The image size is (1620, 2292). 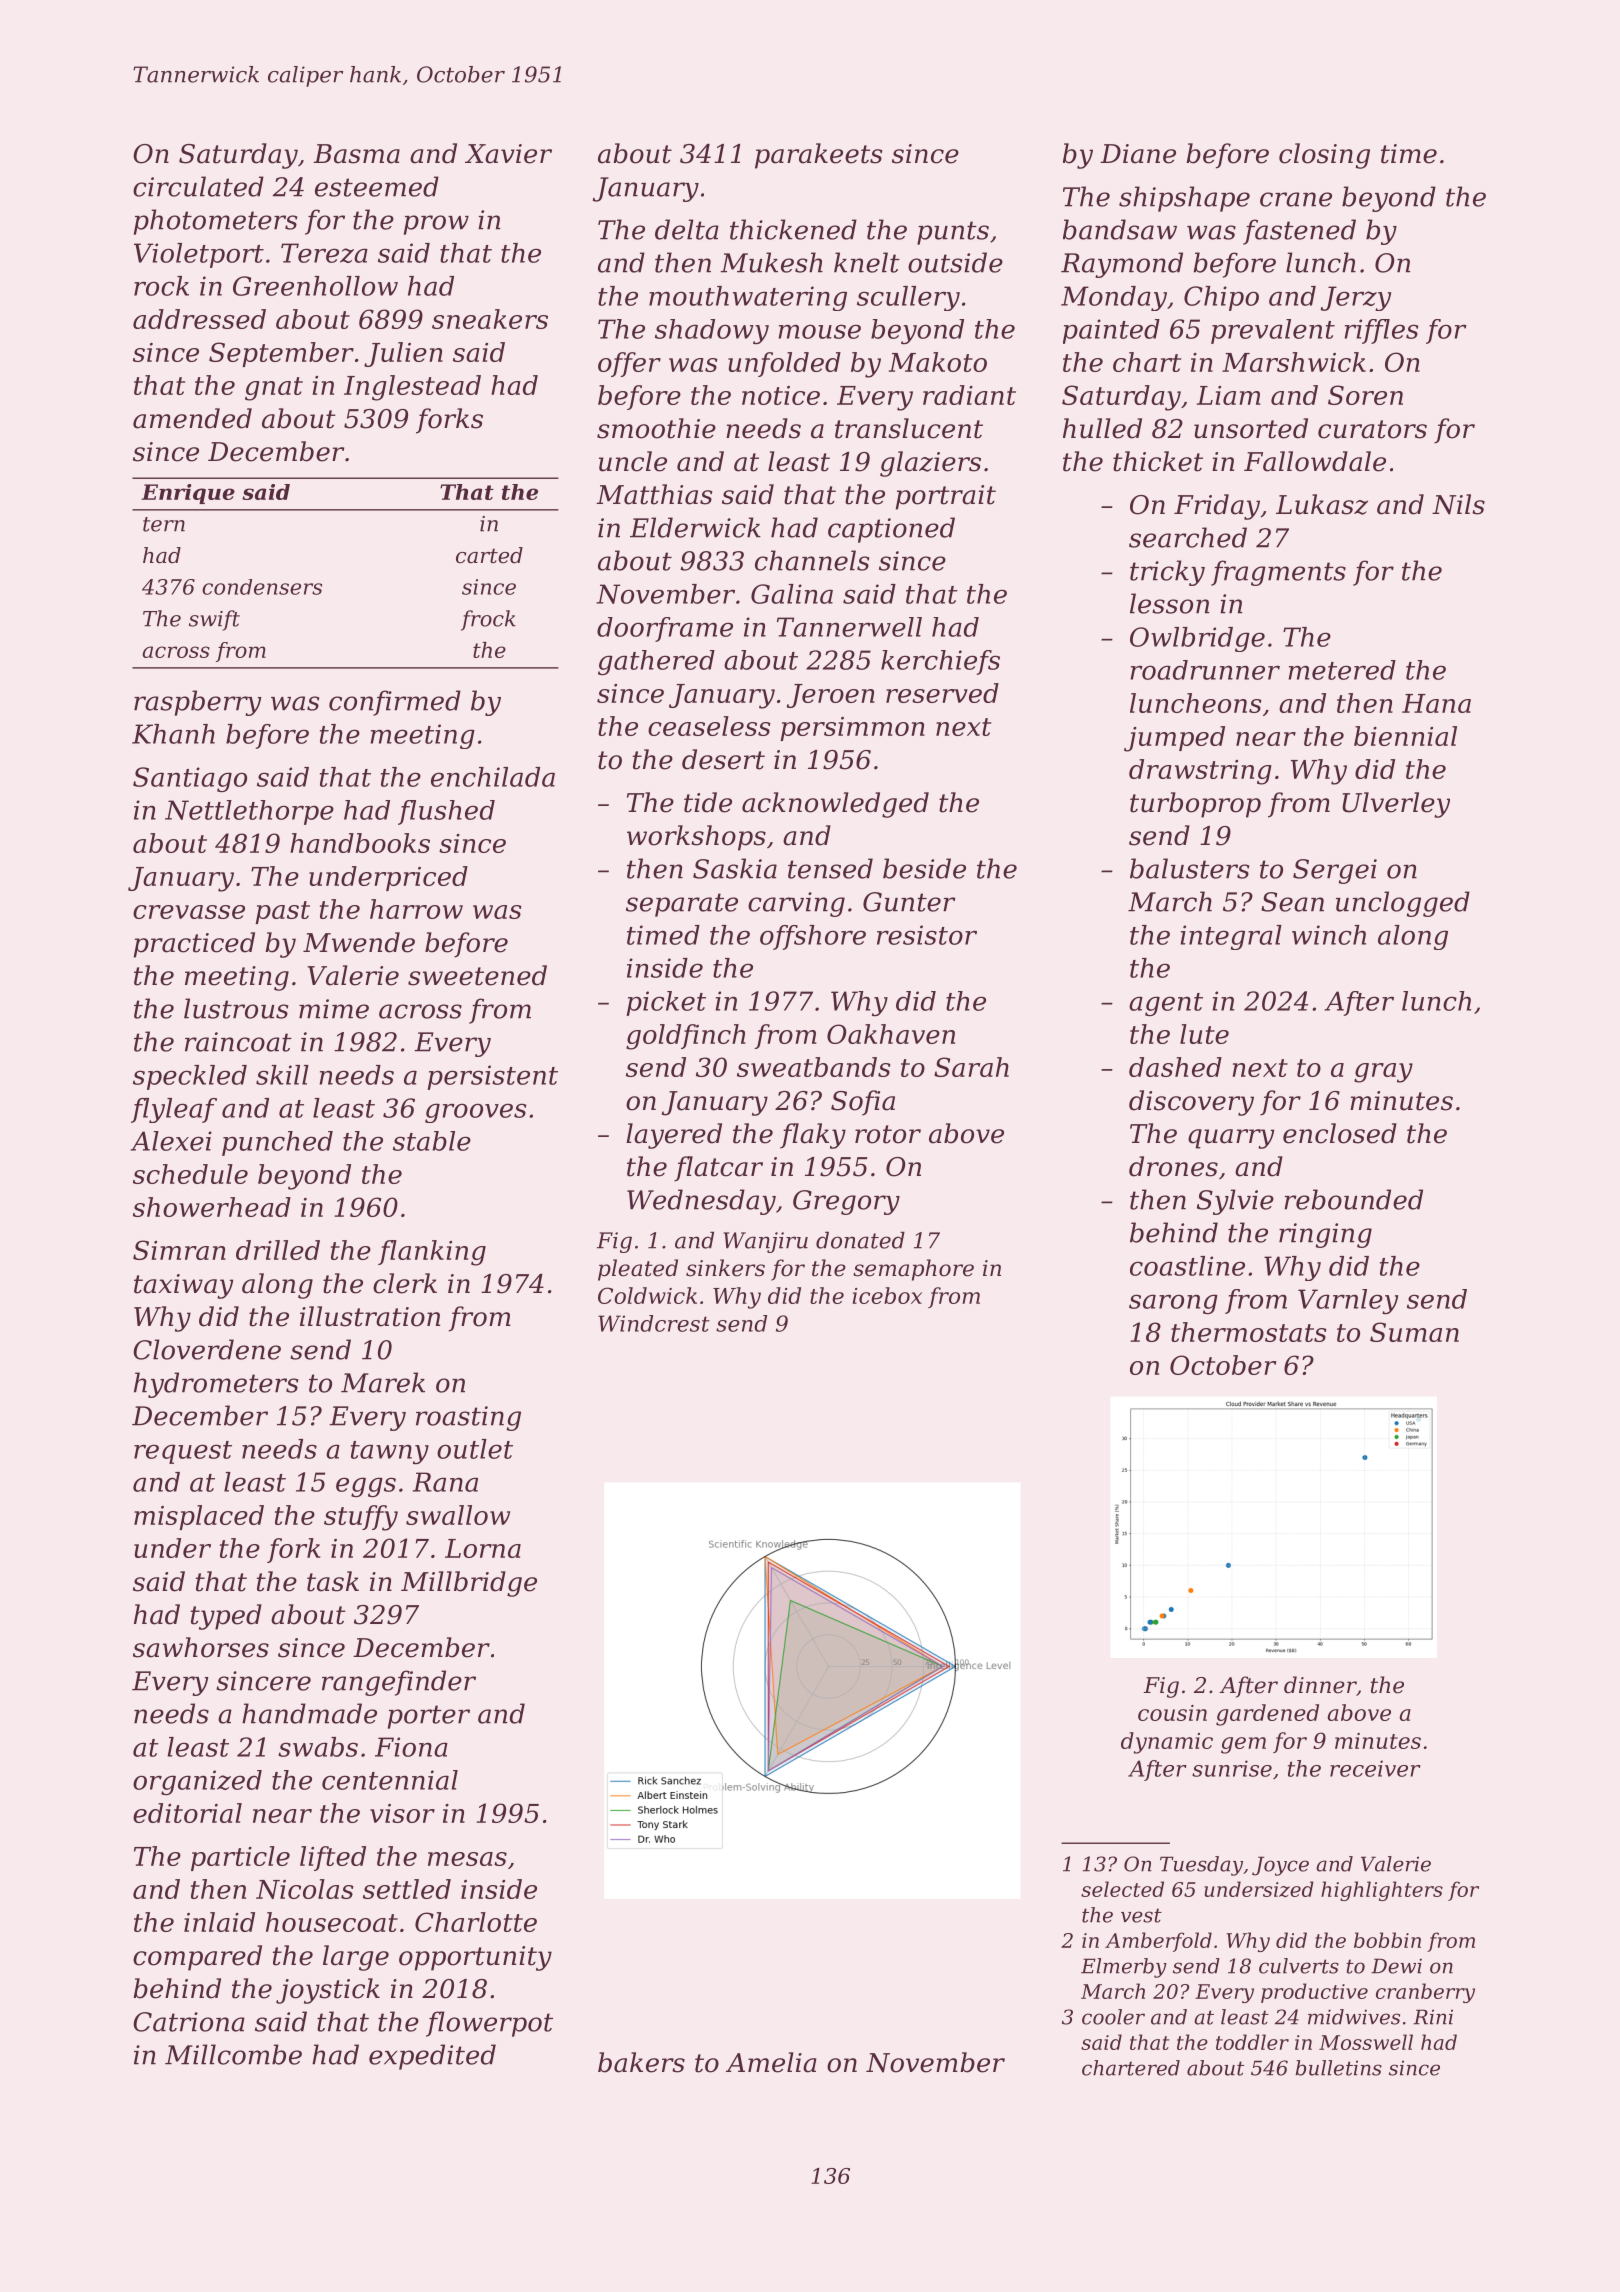 I want to click on sawhorses, so click(x=201, y=1647).
